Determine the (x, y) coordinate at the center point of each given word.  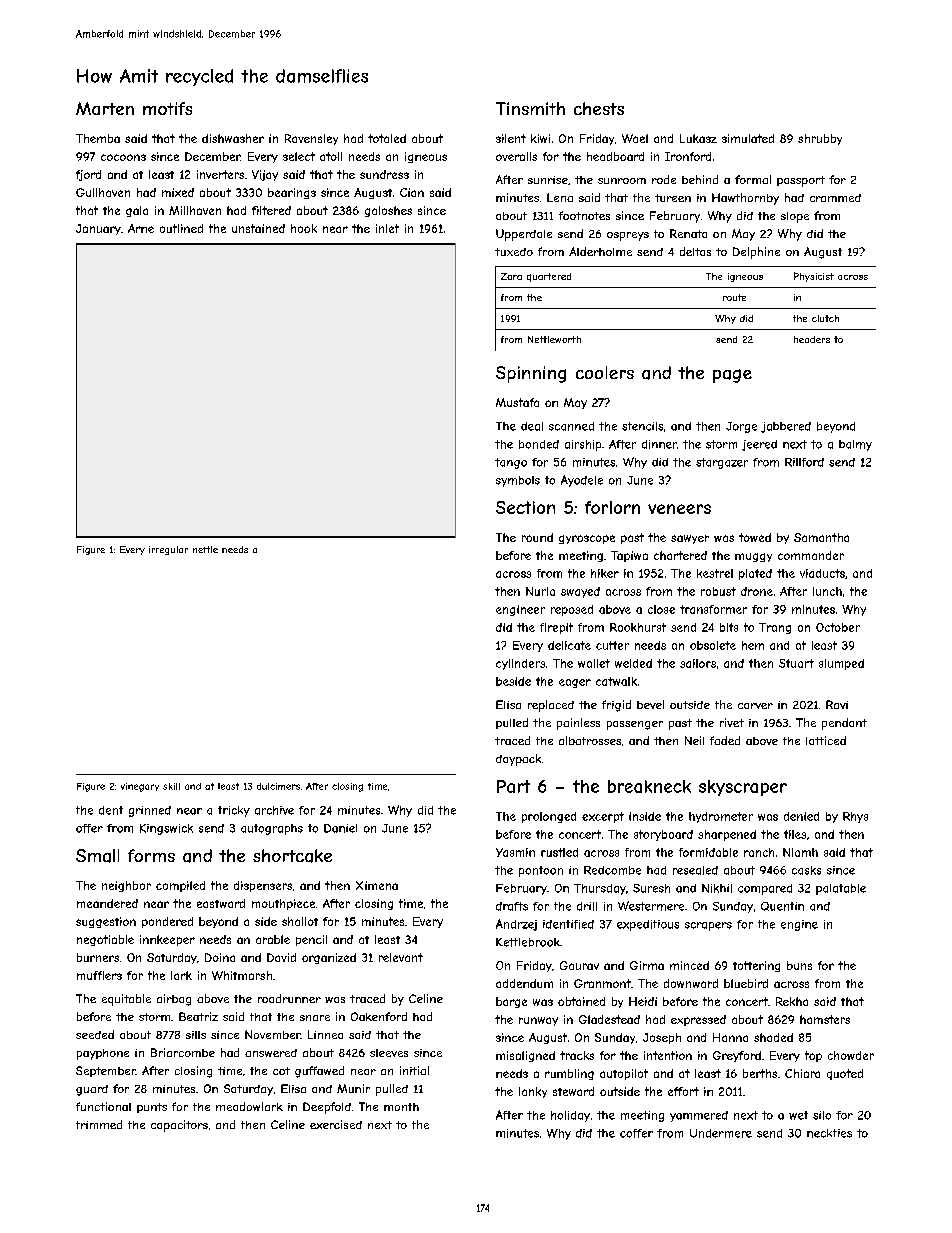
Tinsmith (530, 108)
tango (511, 463)
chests (599, 108)
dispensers (263, 886)
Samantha (821, 537)
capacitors (179, 1126)
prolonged (549, 817)
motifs (167, 108)
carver (755, 706)
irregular (168, 550)
